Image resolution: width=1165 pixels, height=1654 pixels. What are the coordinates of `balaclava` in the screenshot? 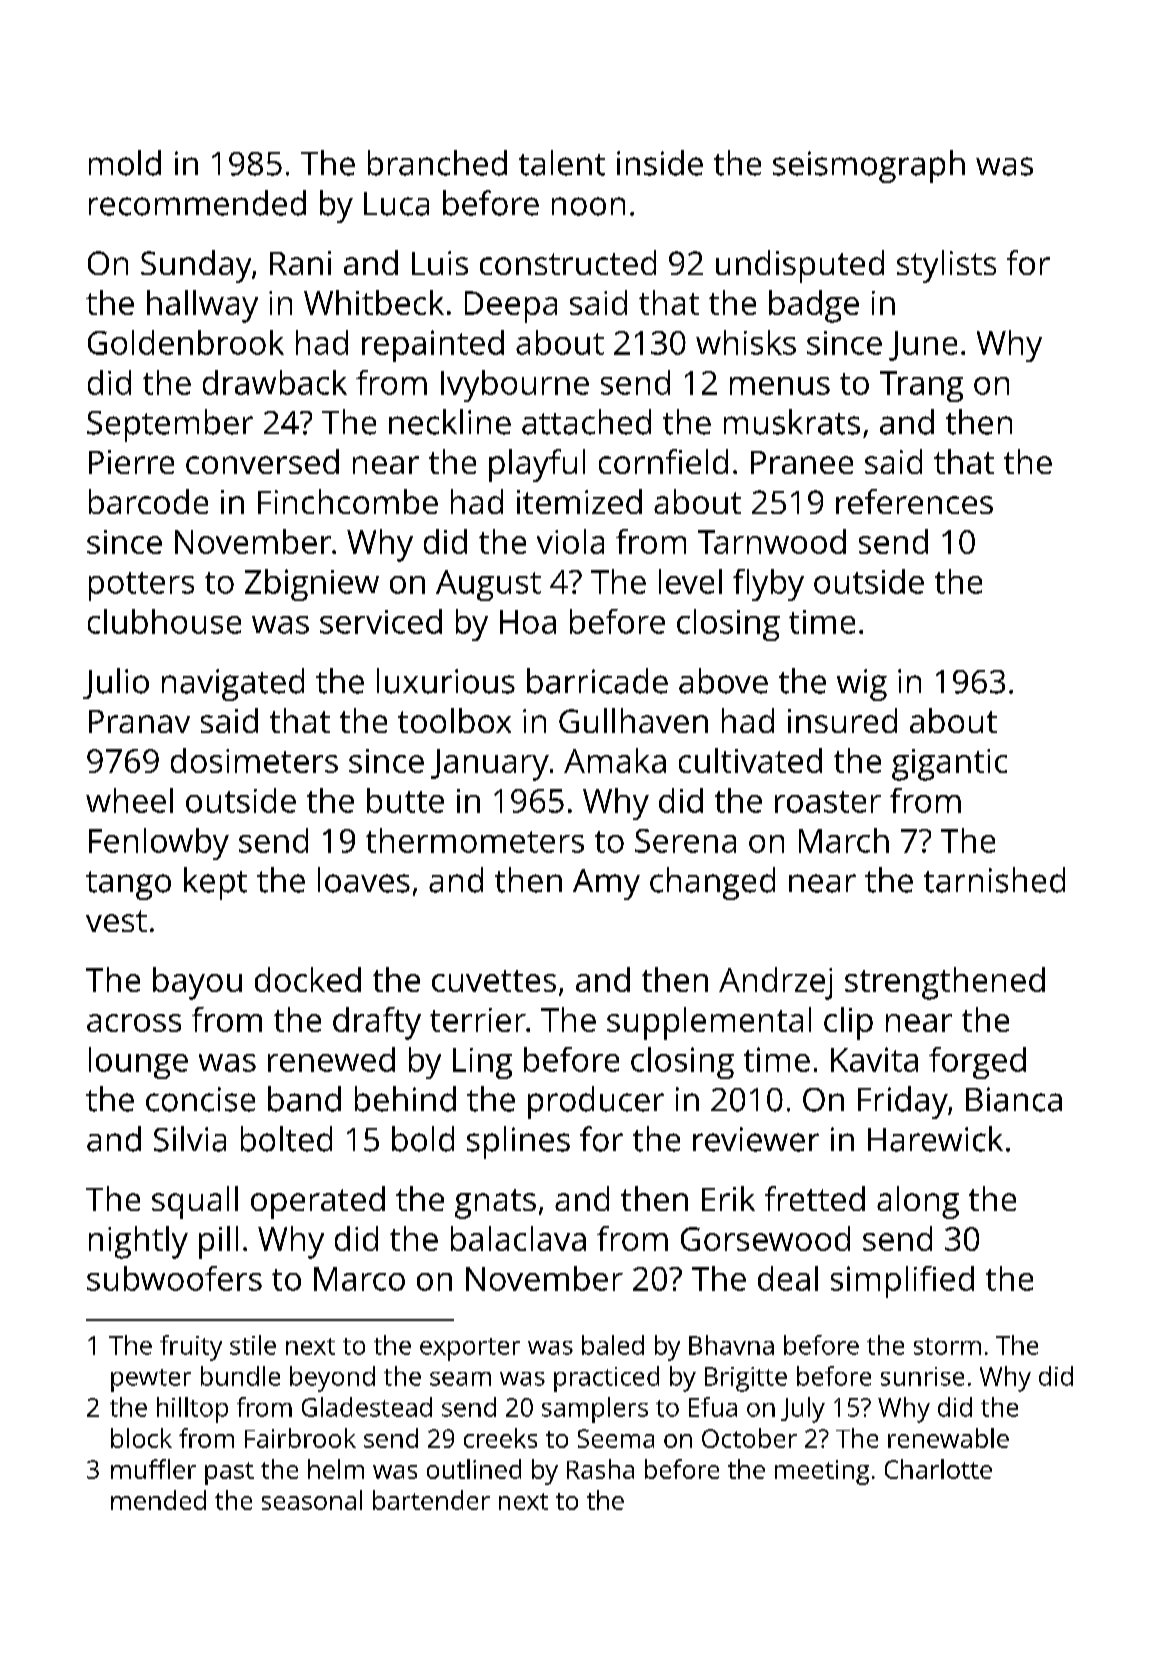 It's located at (518, 1238).
